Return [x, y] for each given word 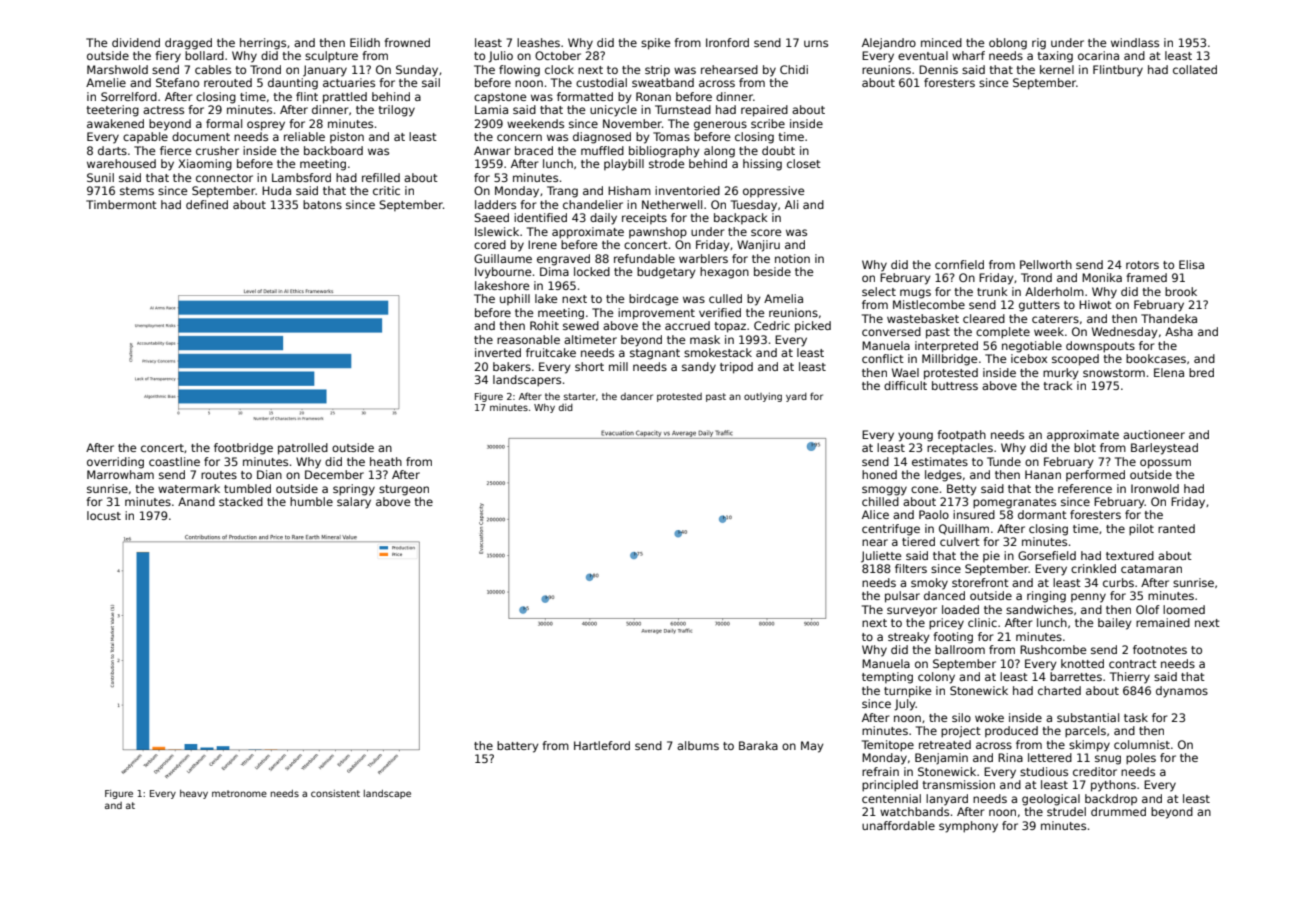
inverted [498, 352]
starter [580, 396]
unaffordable [898, 825]
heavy [194, 794]
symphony [968, 827]
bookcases [1156, 358]
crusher [217, 150]
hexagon [724, 273]
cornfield [959, 264]
